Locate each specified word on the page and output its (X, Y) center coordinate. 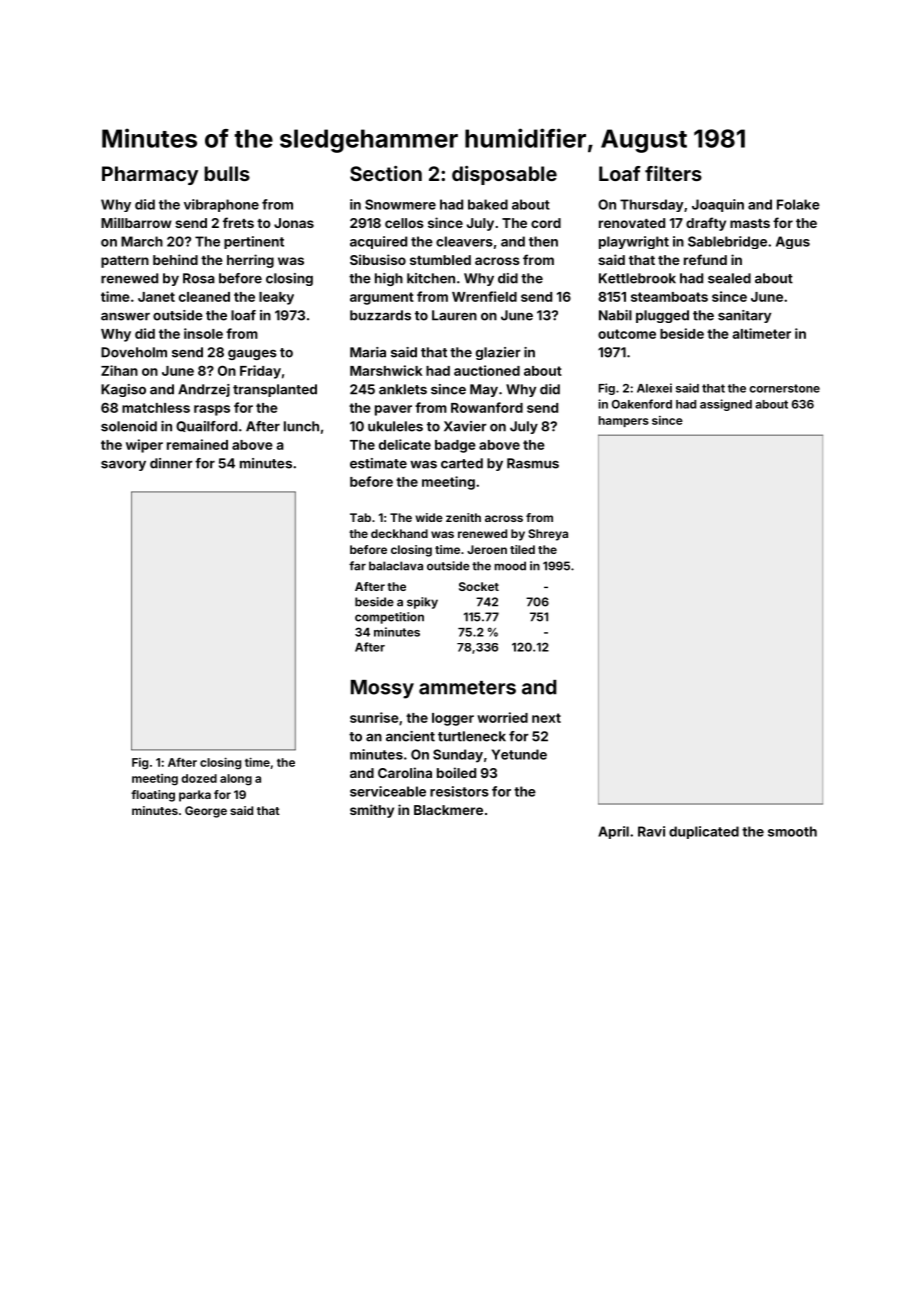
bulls (227, 173)
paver (393, 410)
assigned (726, 405)
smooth (792, 831)
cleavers (464, 241)
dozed (199, 778)
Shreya (548, 535)
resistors (459, 791)
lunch (301, 426)
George (206, 812)
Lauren (454, 315)
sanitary (744, 316)
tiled (522, 549)
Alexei (654, 388)
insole (203, 333)
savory (123, 465)
